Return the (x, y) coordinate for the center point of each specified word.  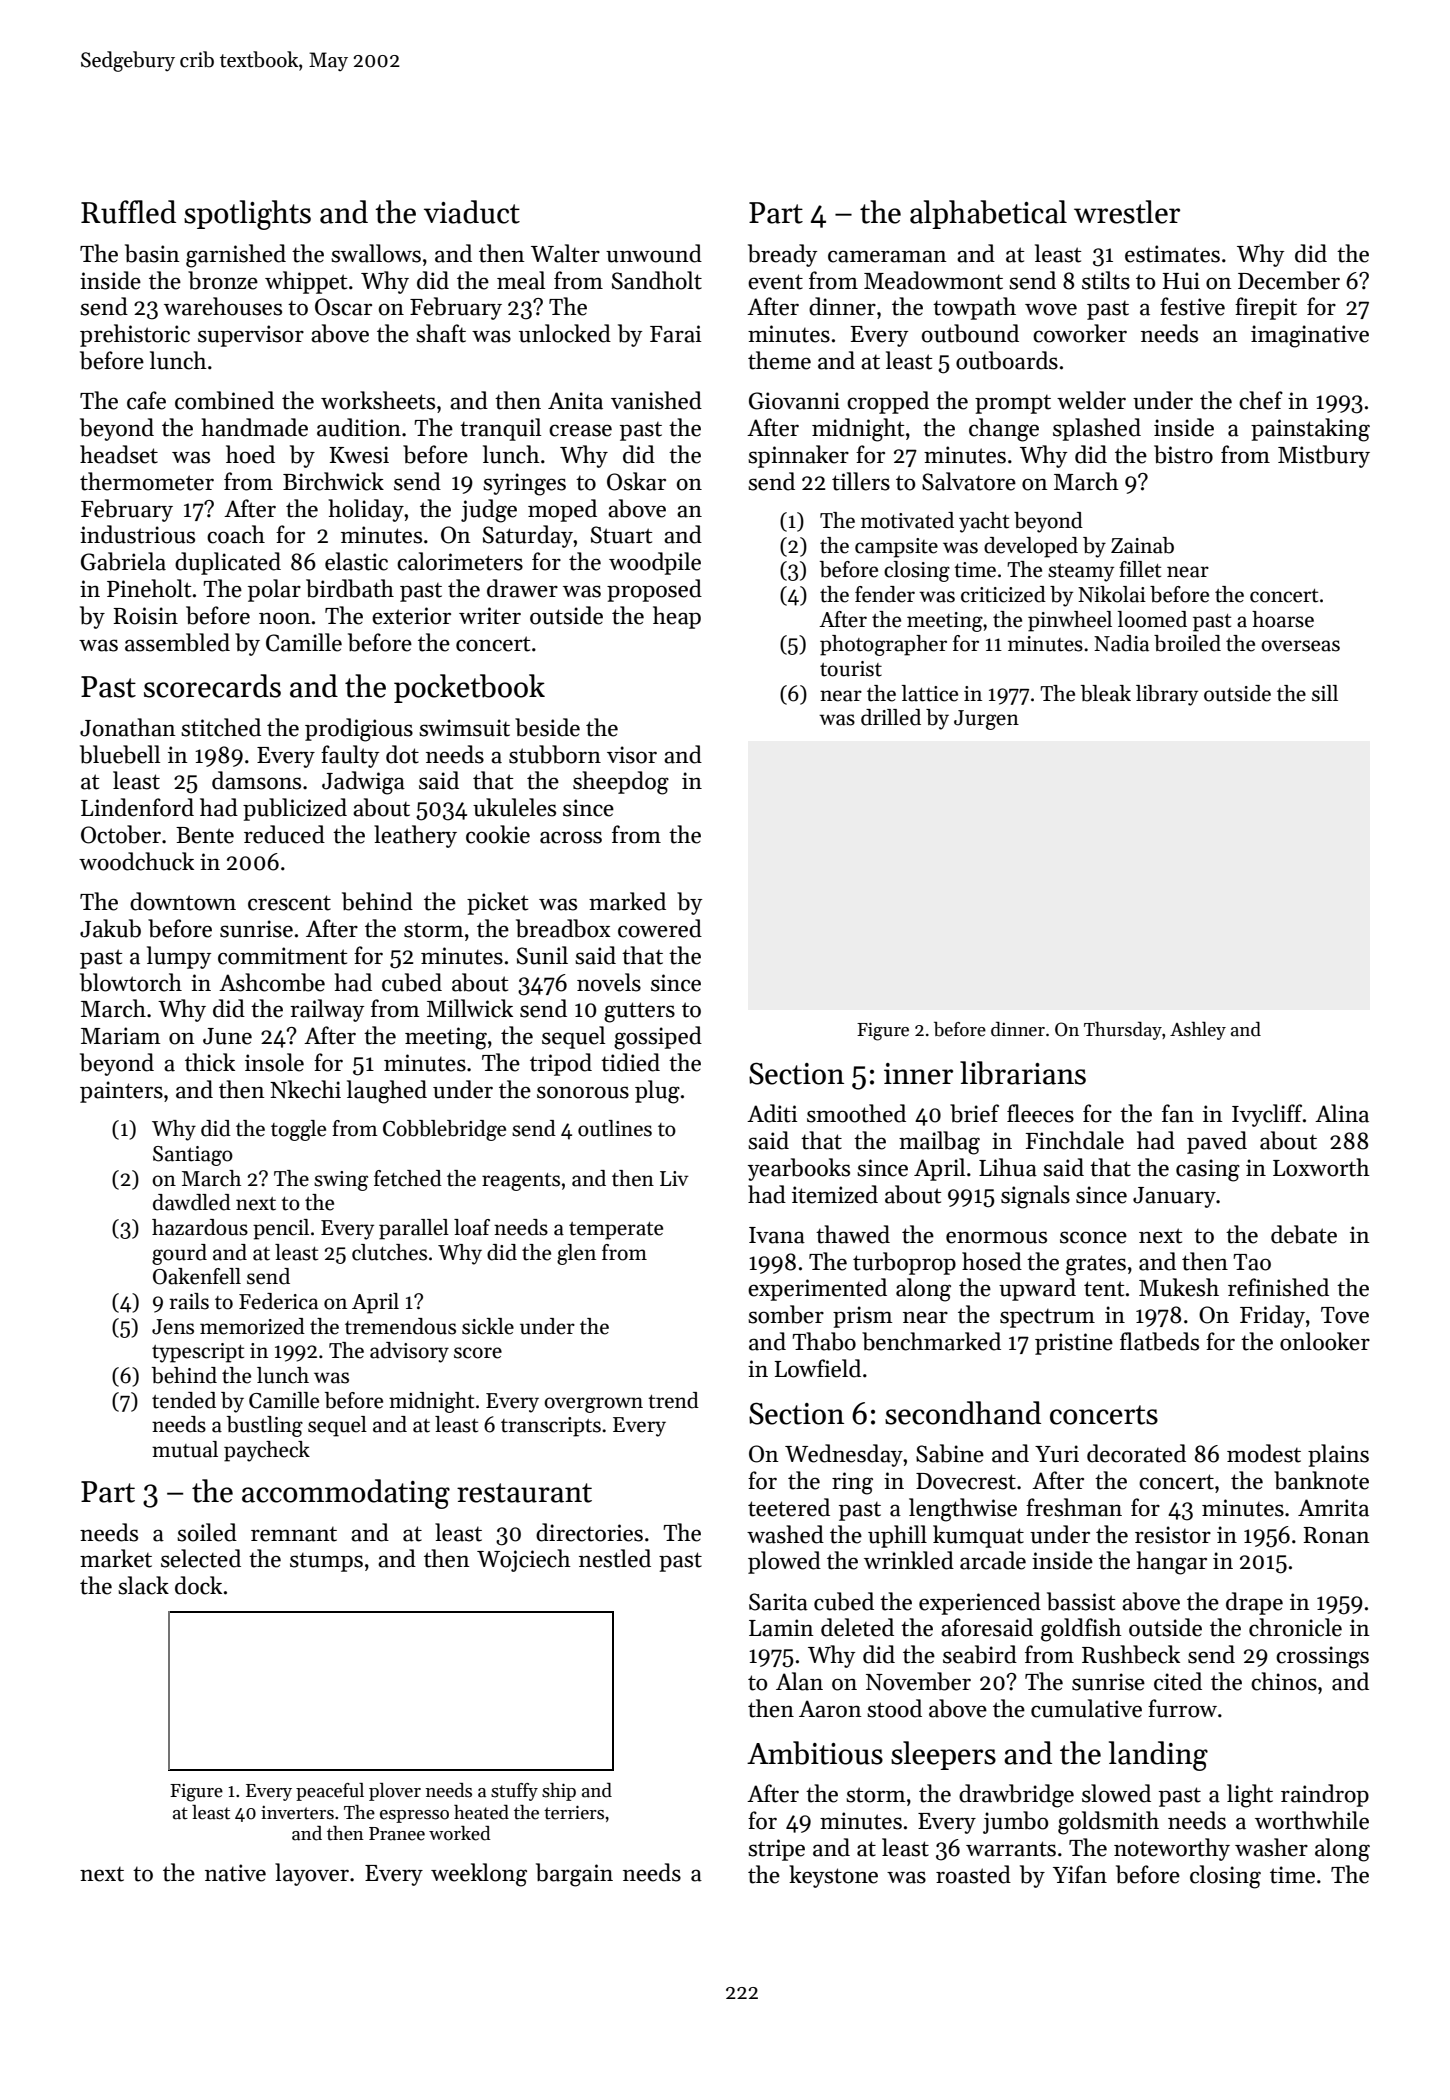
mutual (185, 1449)
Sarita (778, 1602)
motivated (907, 520)
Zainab (1142, 545)
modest (1264, 1453)
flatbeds (1159, 1341)
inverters (297, 1813)
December (1289, 280)
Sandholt (657, 280)
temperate (616, 1231)
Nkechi (305, 1089)
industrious (137, 534)
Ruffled (128, 212)
